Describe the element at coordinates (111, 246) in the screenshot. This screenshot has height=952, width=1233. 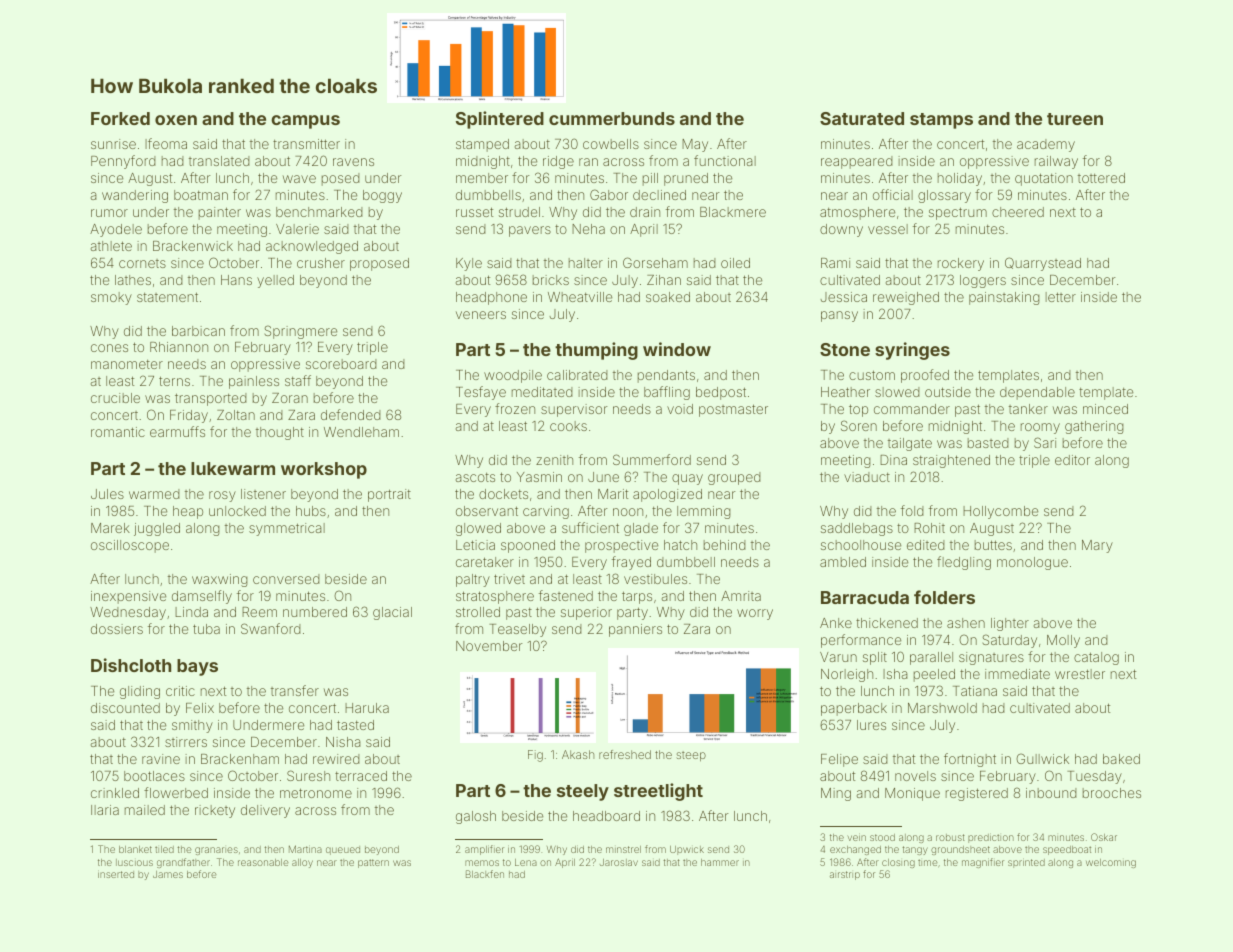
I see `athlete` at that location.
